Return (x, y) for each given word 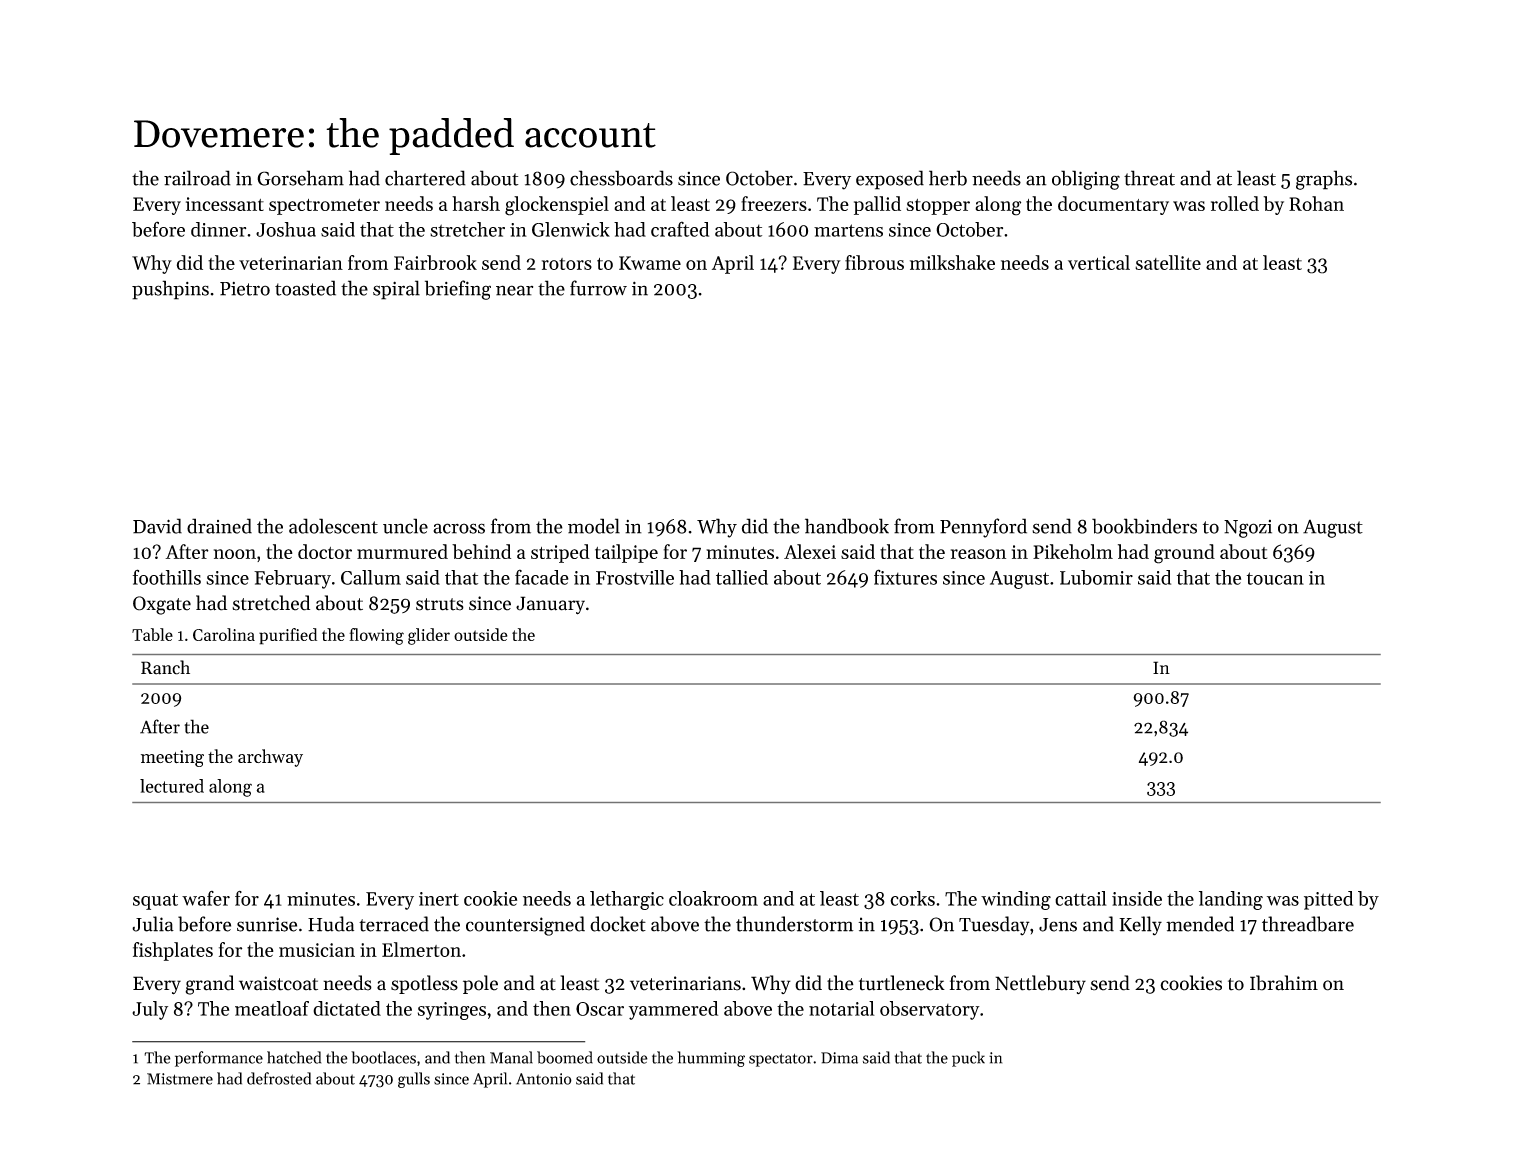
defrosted (279, 1078)
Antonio (544, 1079)
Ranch (165, 667)
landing (1231, 900)
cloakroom (713, 898)
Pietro (245, 289)
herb (948, 178)
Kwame (650, 263)
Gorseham (300, 178)
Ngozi (1248, 529)
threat (1149, 178)
